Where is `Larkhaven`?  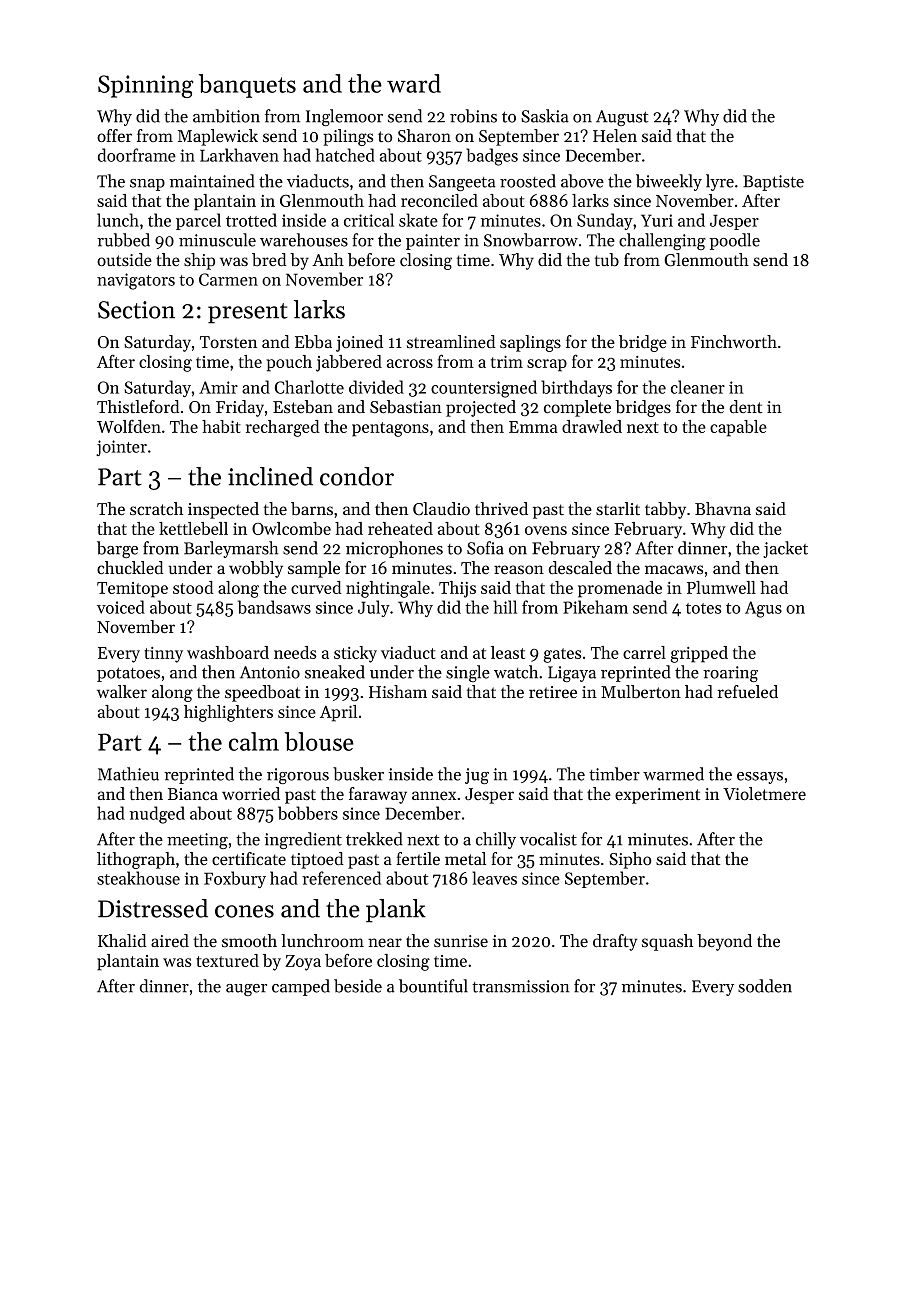 Larkhaven is located at coordinates (239, 155).
